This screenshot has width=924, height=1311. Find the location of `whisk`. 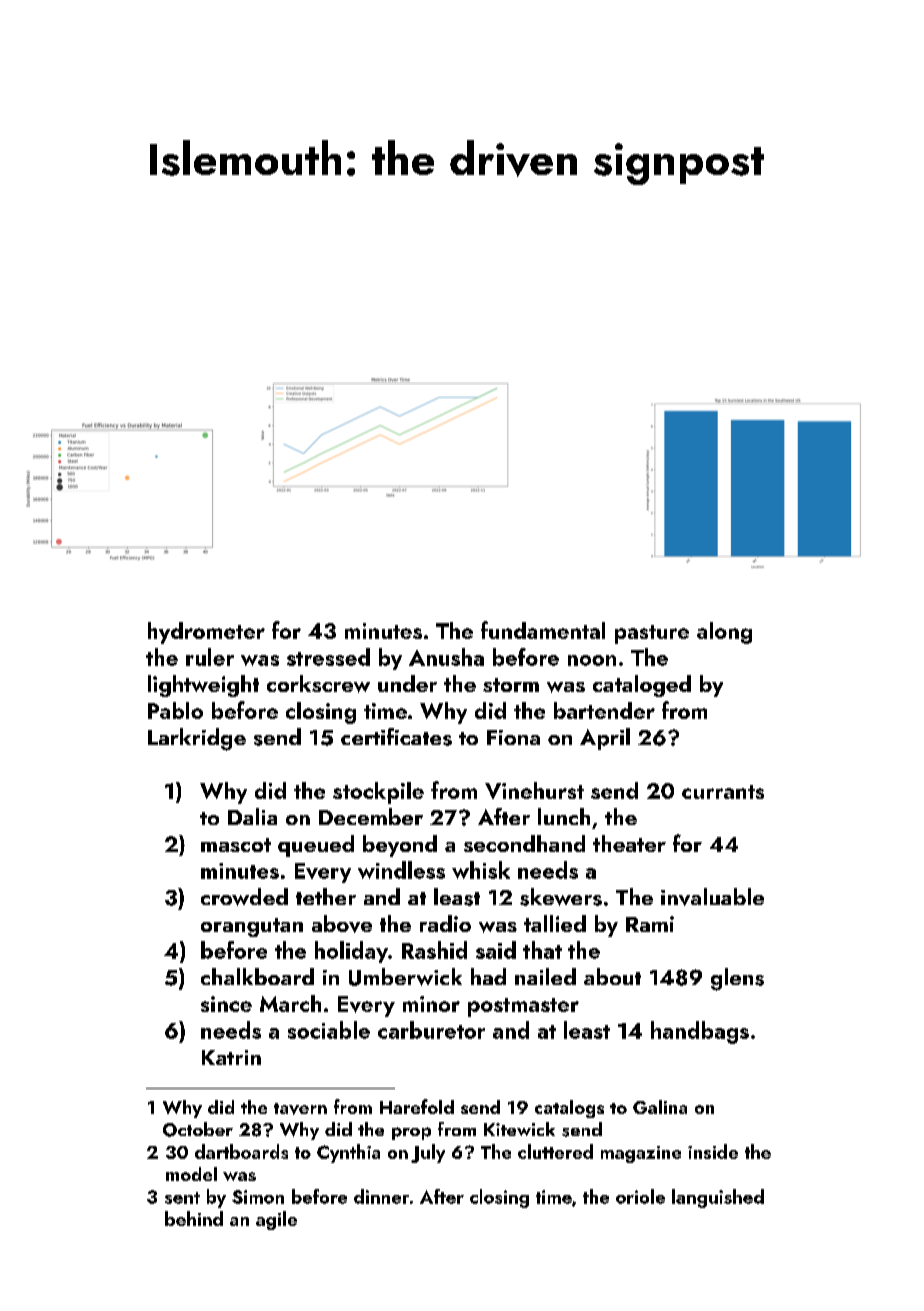

whisk is located at coordinates (481, 870).
